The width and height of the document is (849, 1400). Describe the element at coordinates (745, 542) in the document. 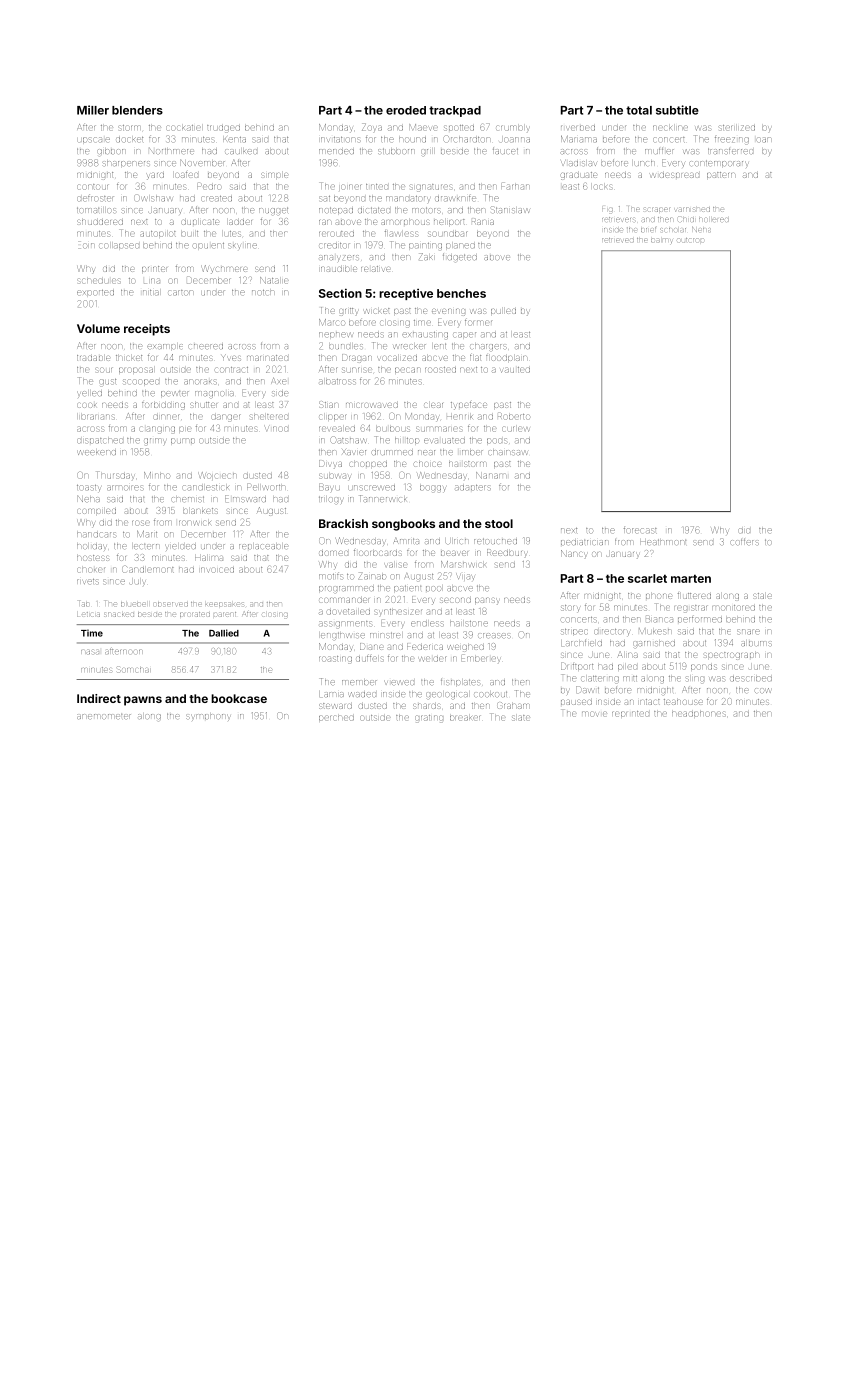

I see `coffers` at that location.
